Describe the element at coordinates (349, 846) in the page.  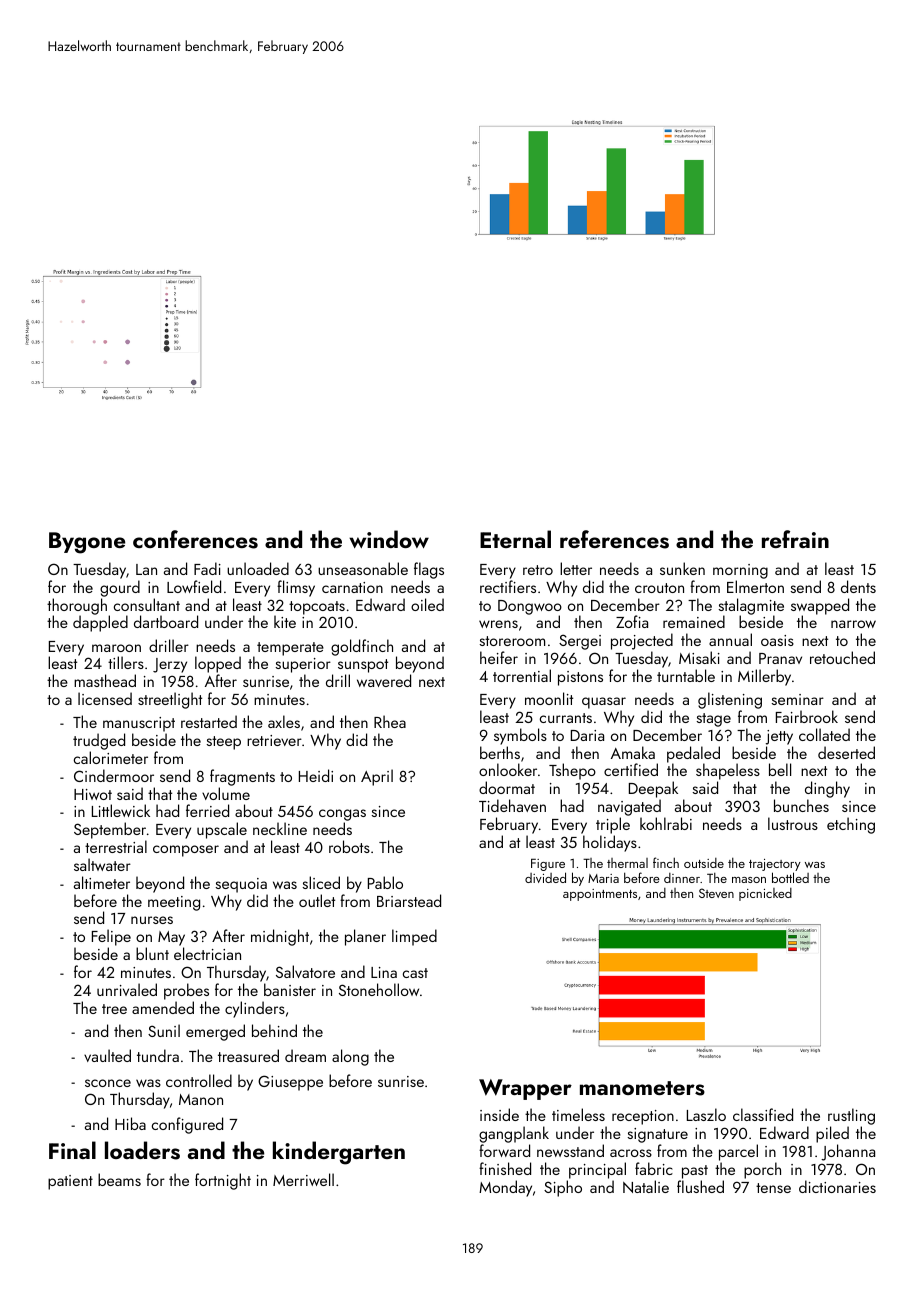
I see `robots` at that location.
